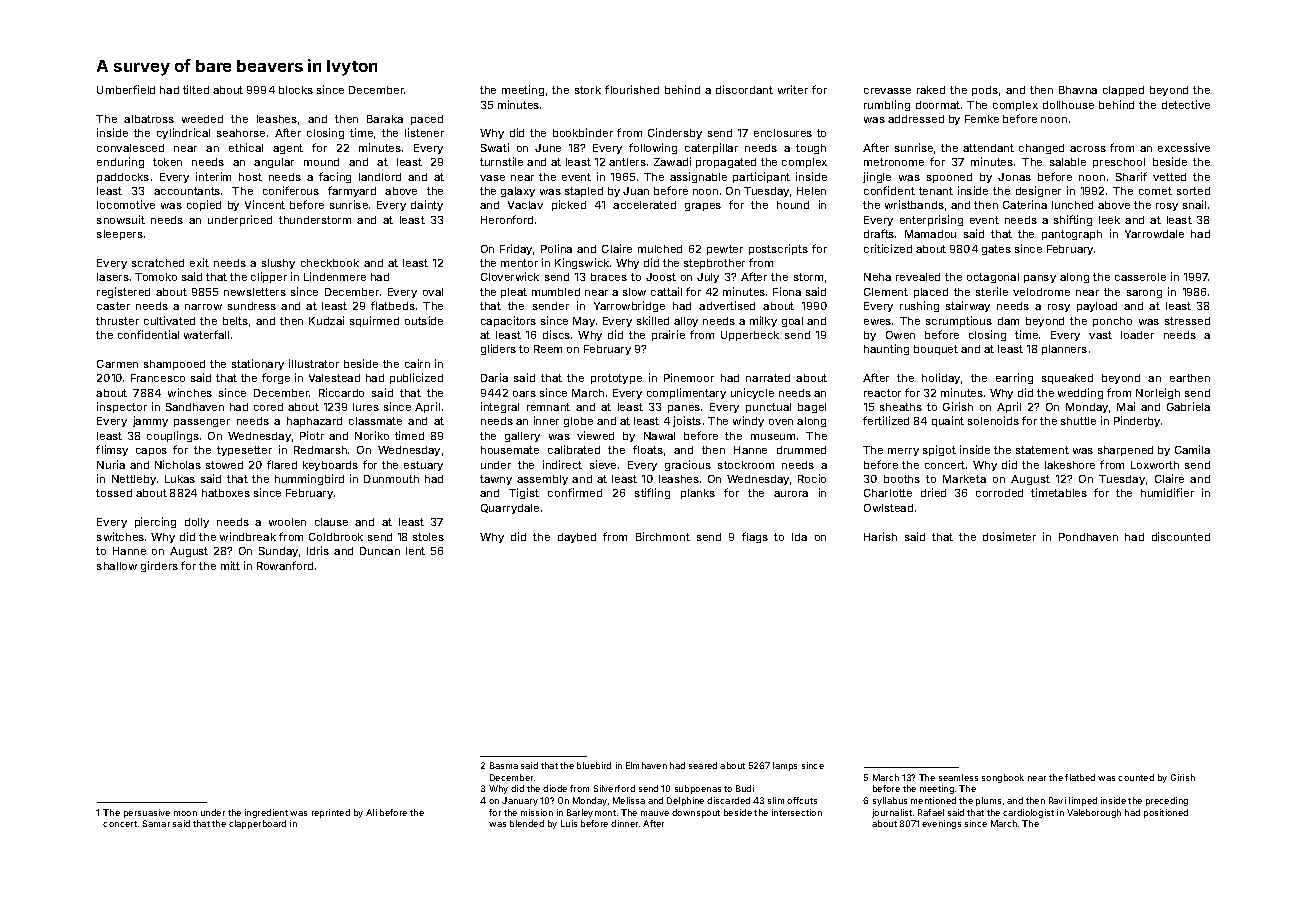 The image size is (1308, 924). Describe the element at coordinates (147, 813) in the image. I see `persuasive` at that location.
